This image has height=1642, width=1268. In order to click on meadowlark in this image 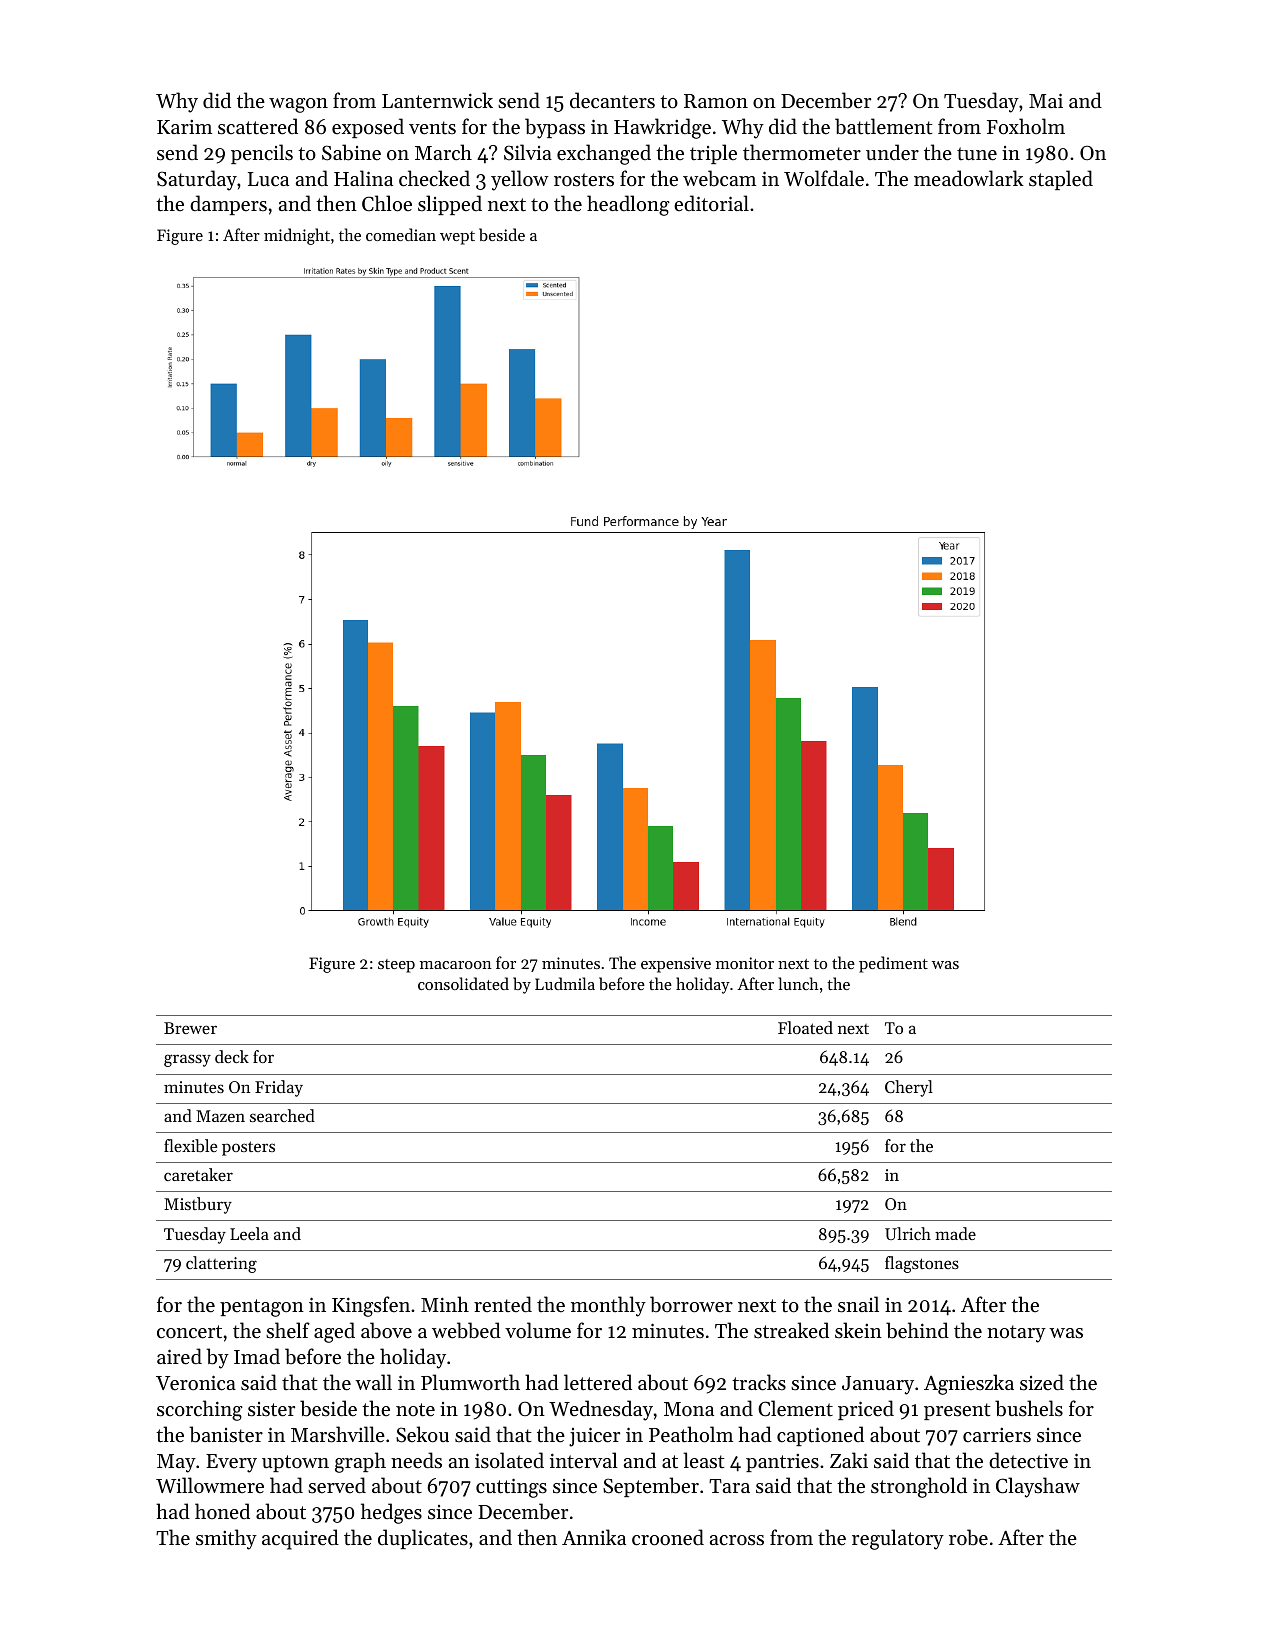, I will do `click(969, 178)`.
